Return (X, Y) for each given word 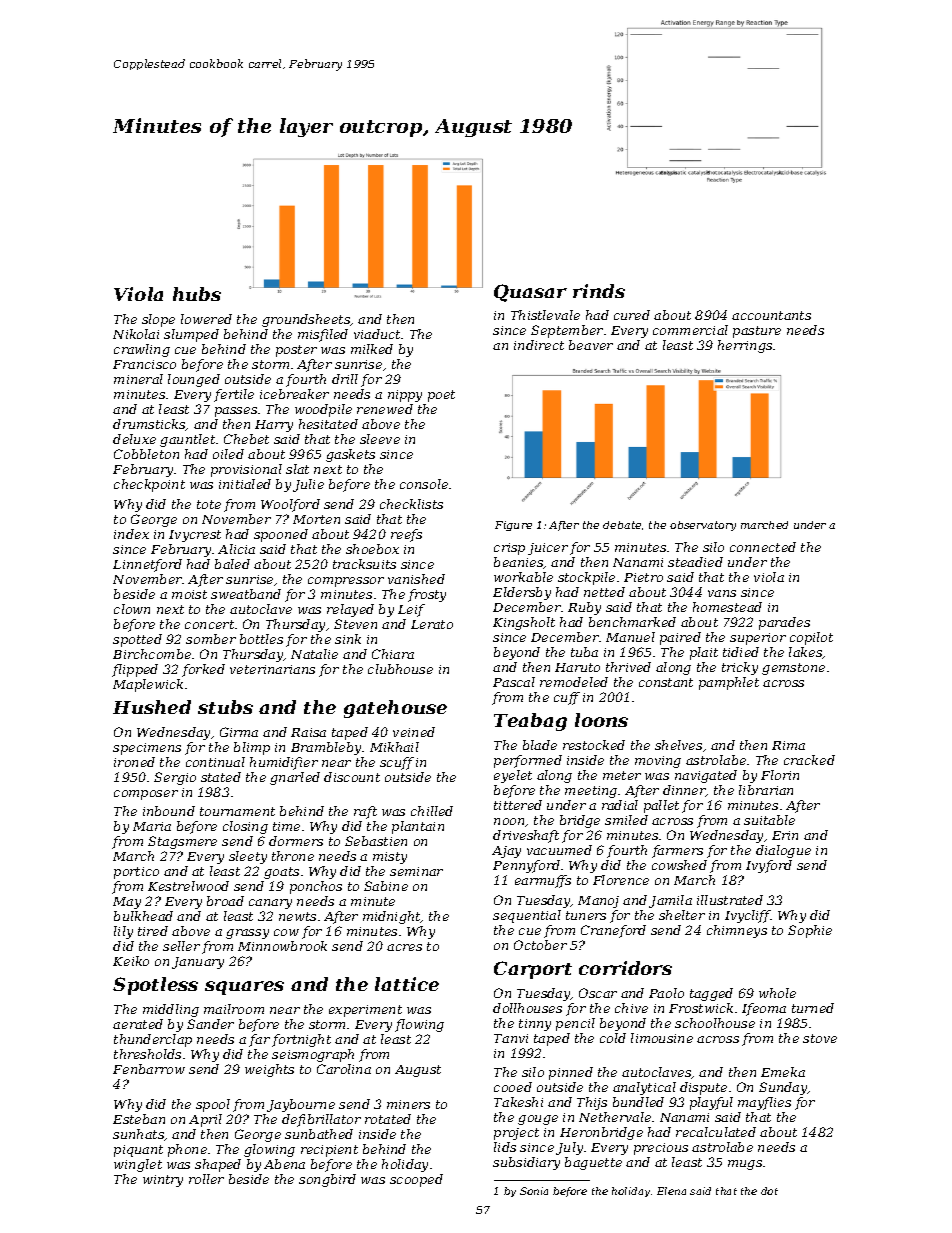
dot (769, 1191)
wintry (163, 1181)
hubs (197, 294)
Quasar (530, 293)
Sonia (534, 1191)
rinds (599, 291)
